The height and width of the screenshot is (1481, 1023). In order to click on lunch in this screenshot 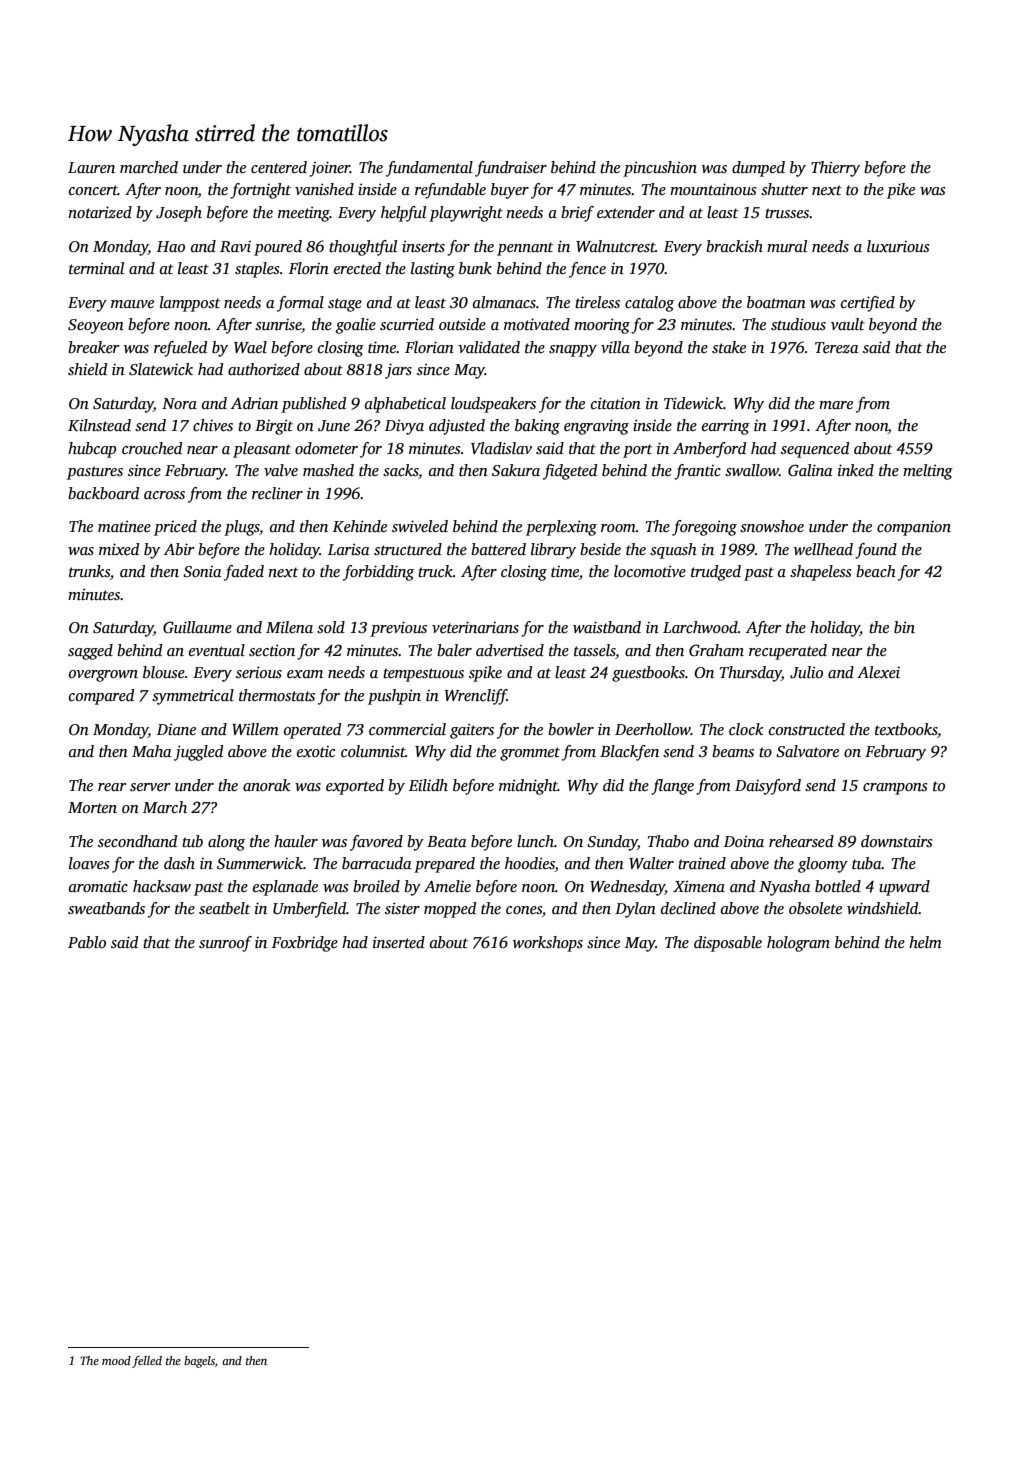, I will do `click(535, 841)`.
